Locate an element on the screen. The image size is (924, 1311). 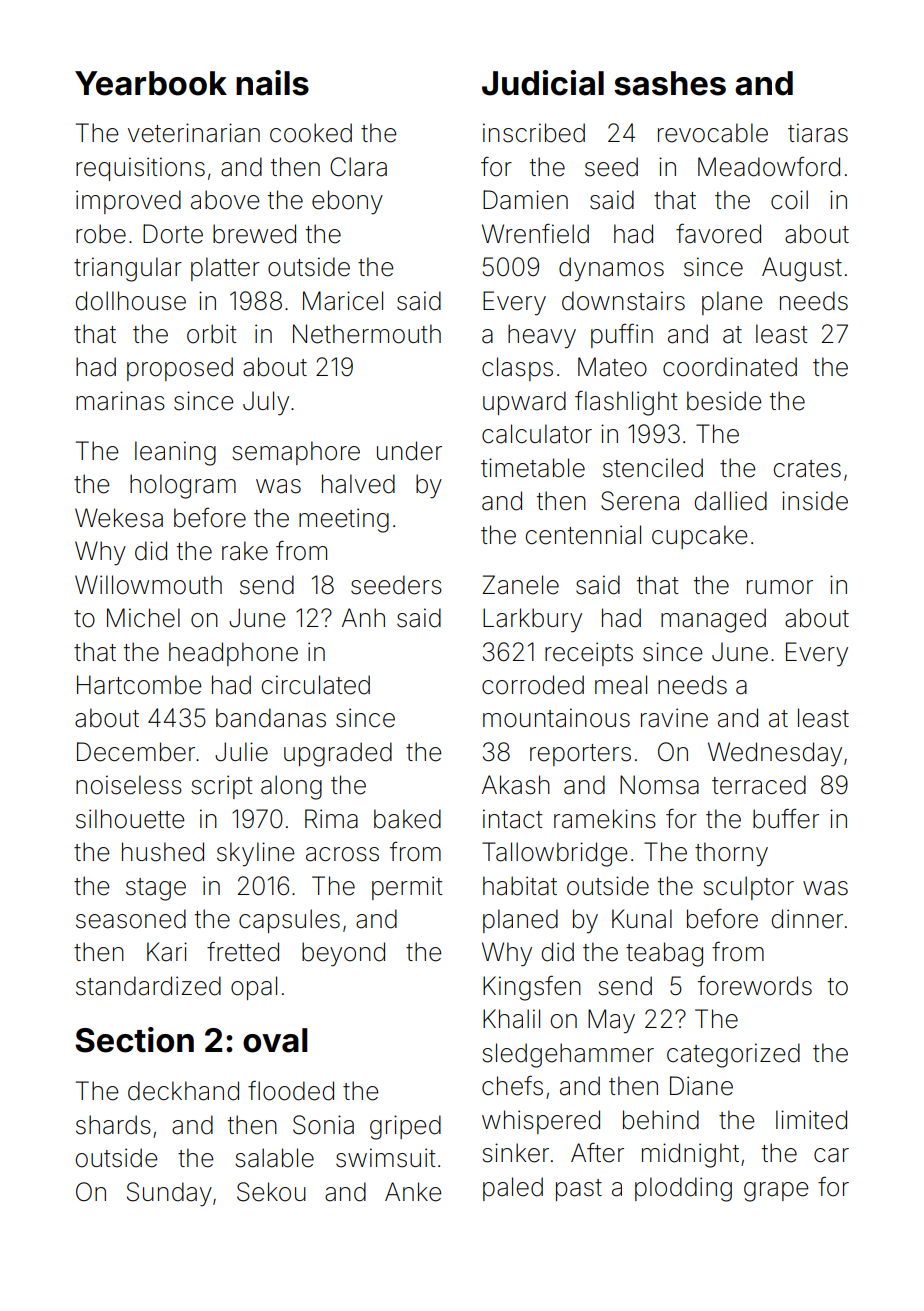
rumor is located at coordinates (780, 587).
